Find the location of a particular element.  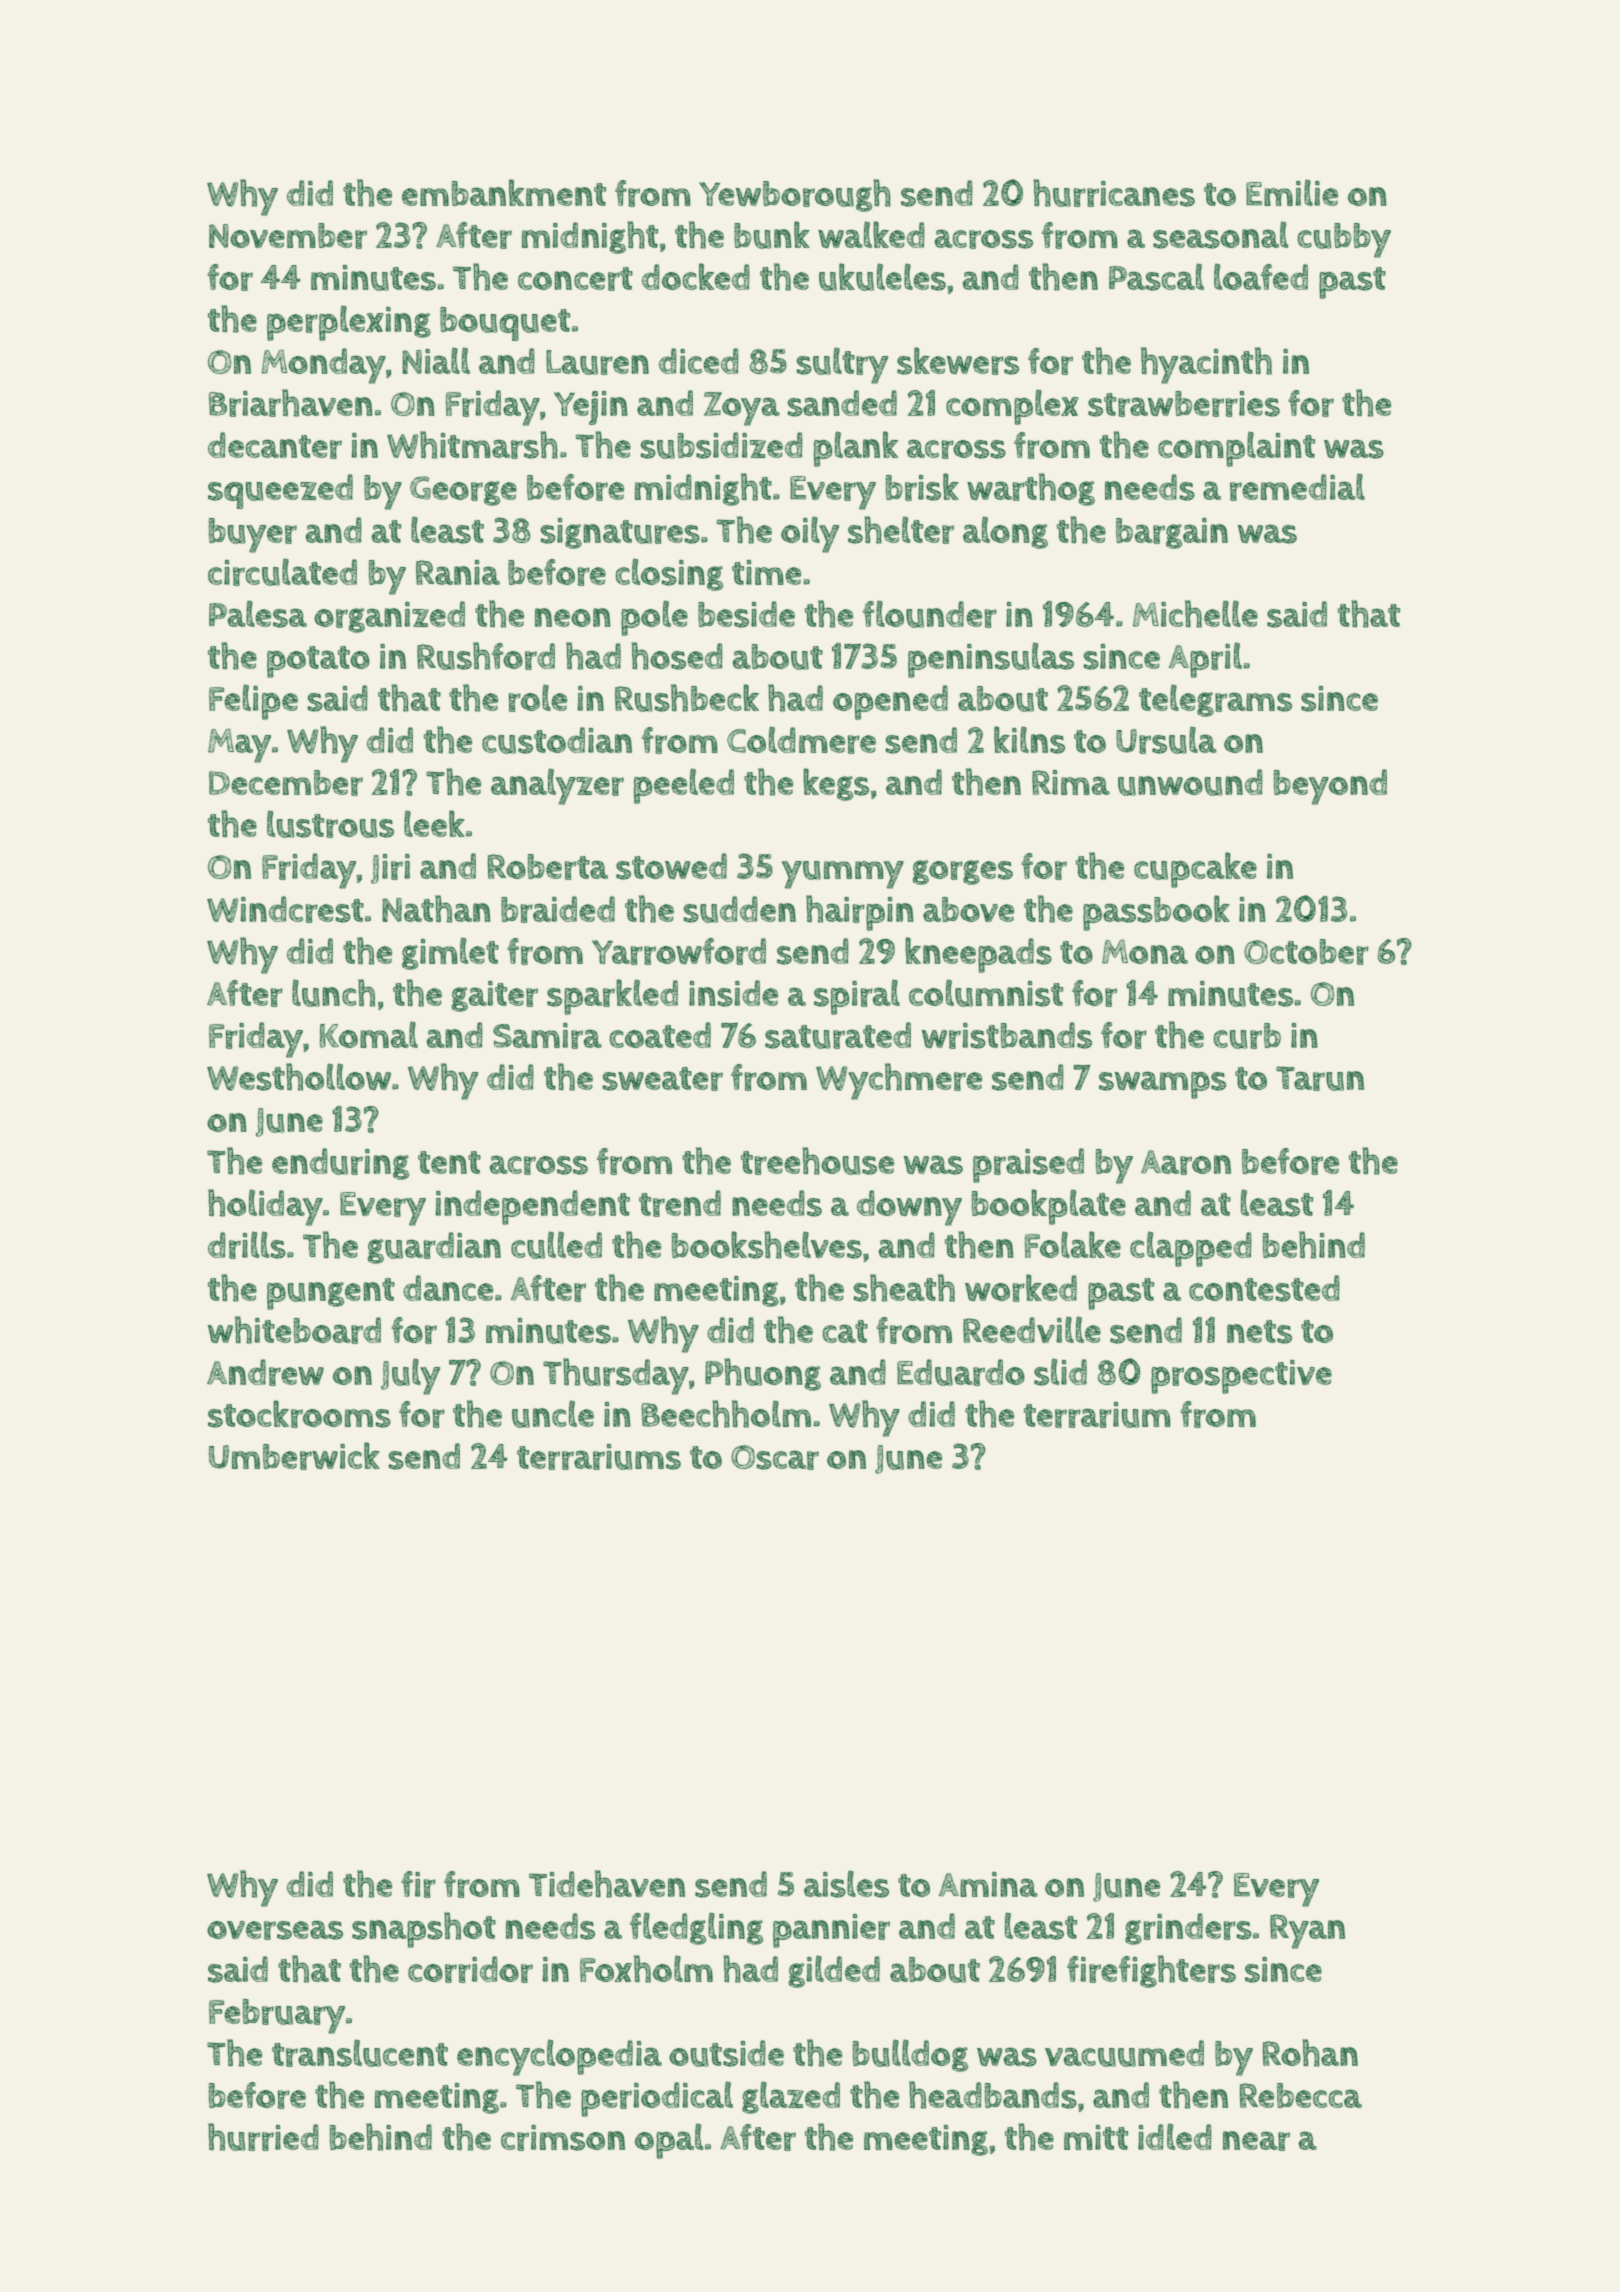

walked is located at coordinates (871, 234).
